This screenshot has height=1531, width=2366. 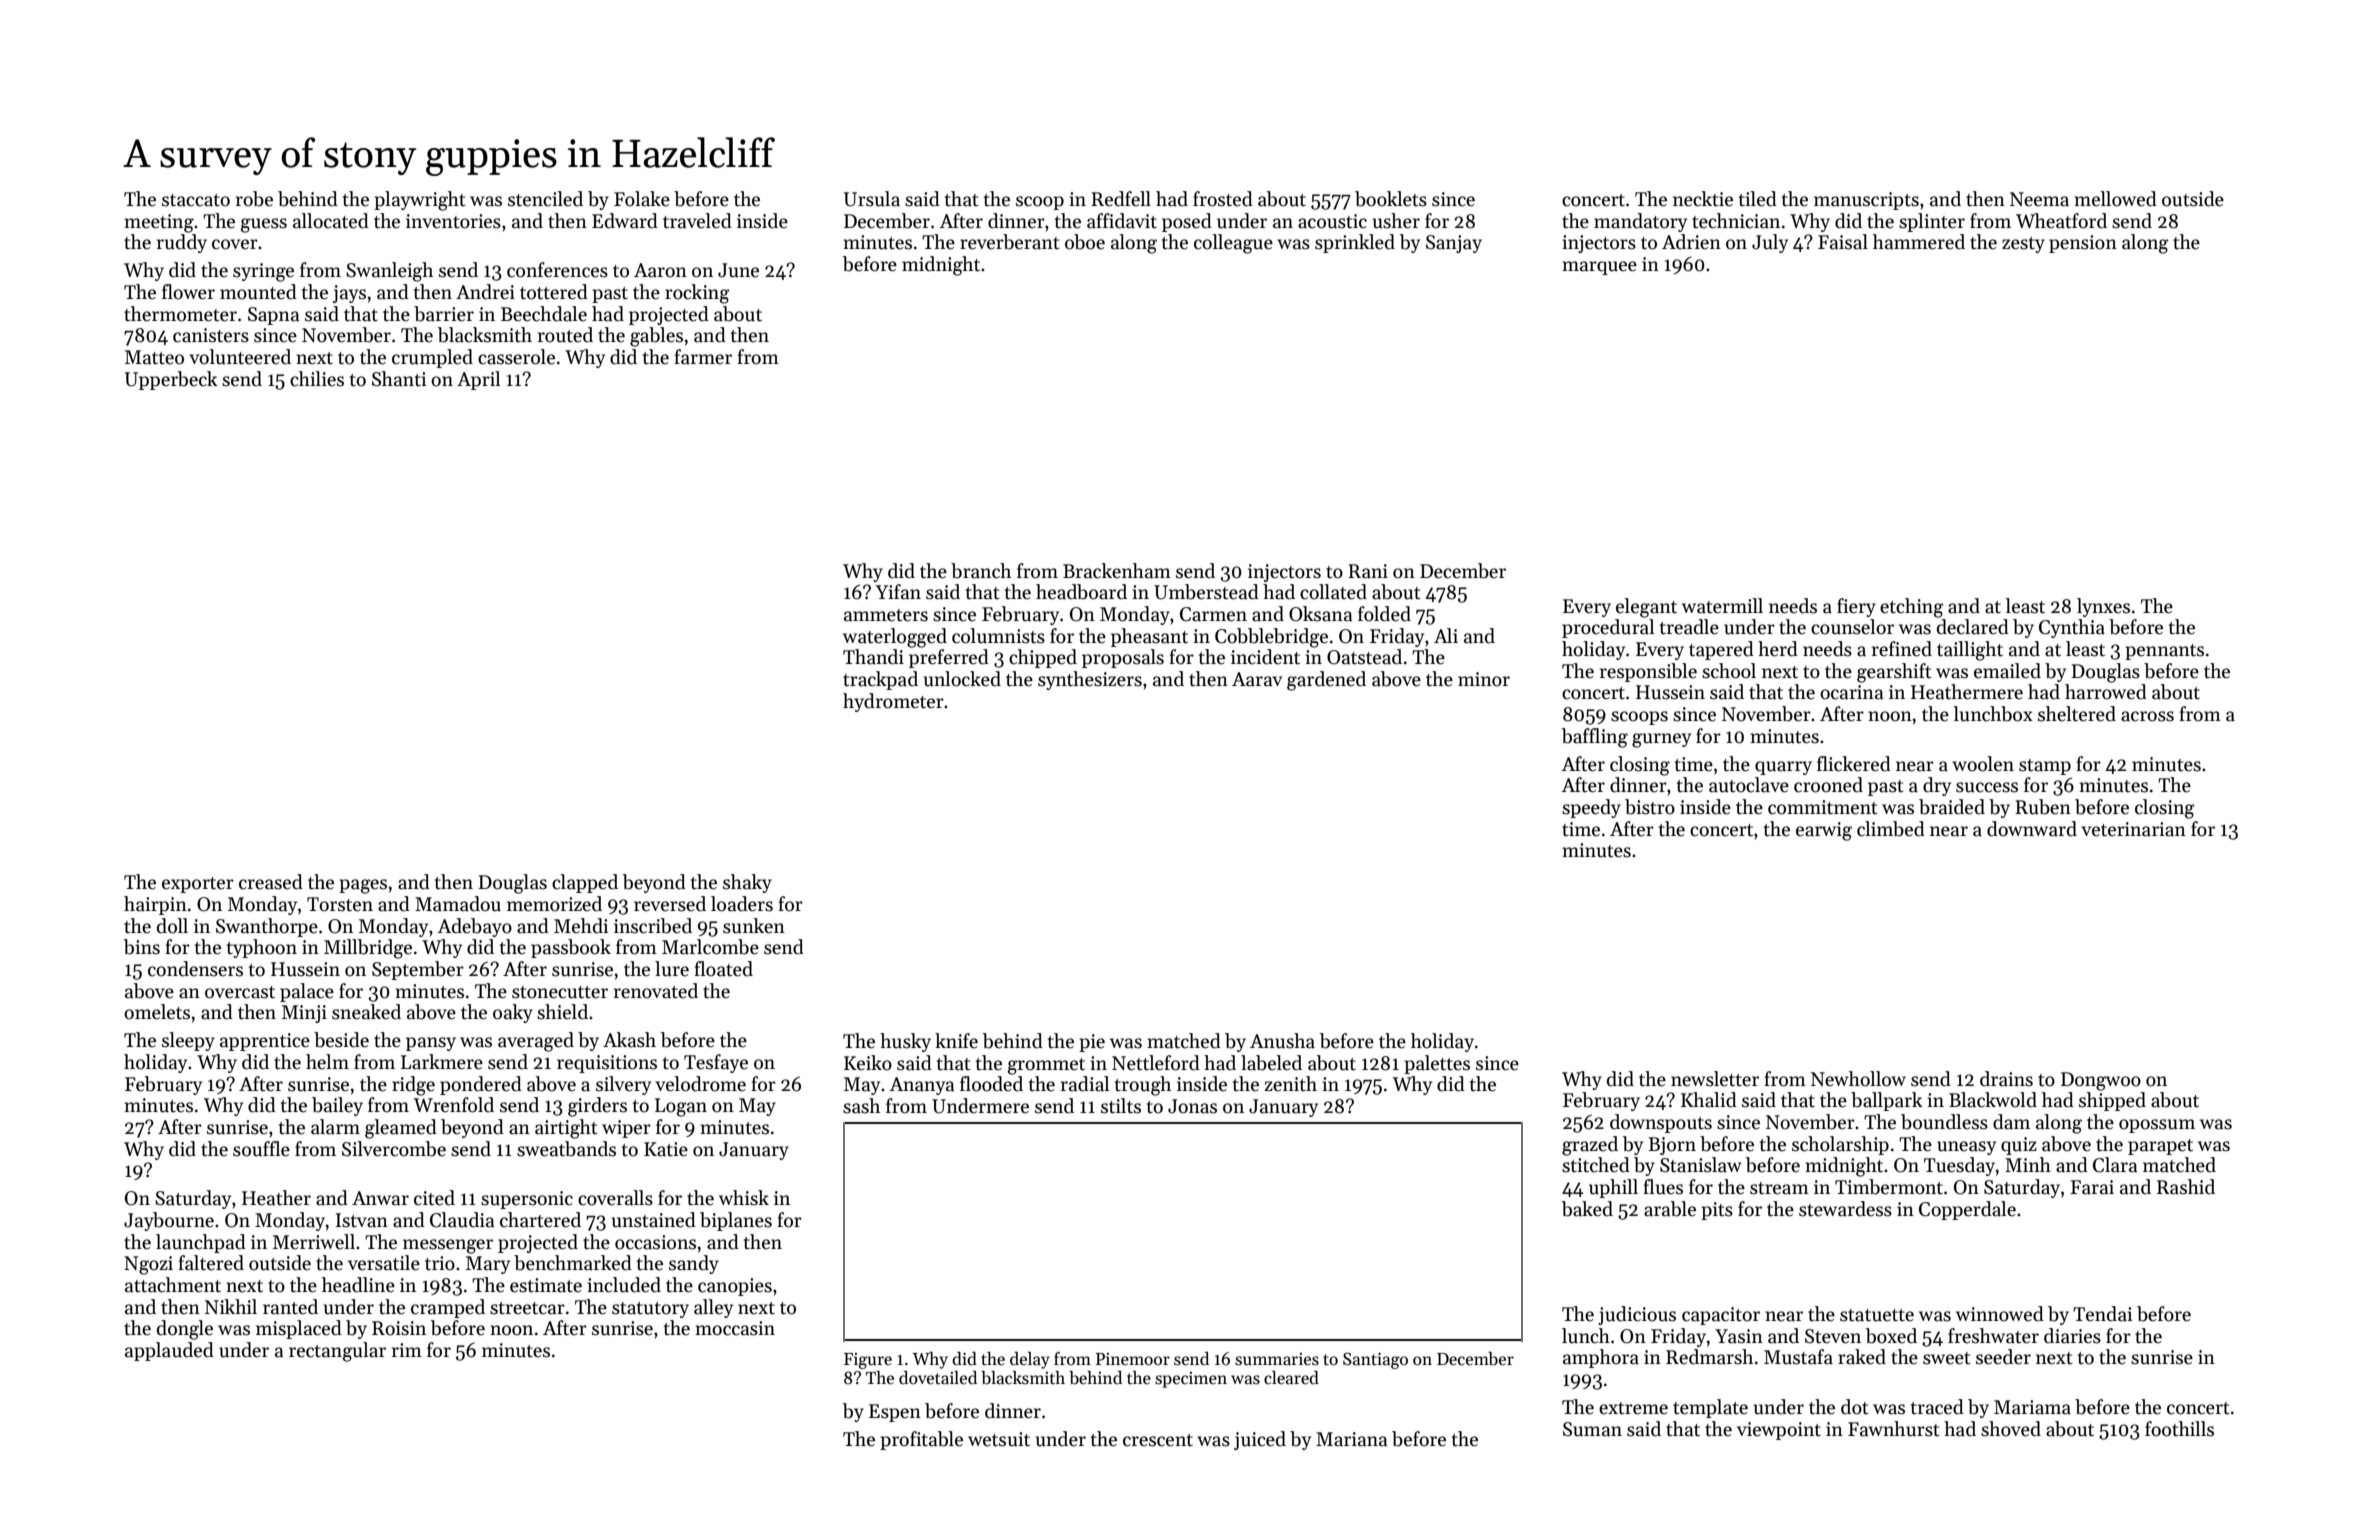 What do you see at coordinates (1090, 680) in the screenshot?
I see `synthesizers` at bounding box center [1090, 680].
